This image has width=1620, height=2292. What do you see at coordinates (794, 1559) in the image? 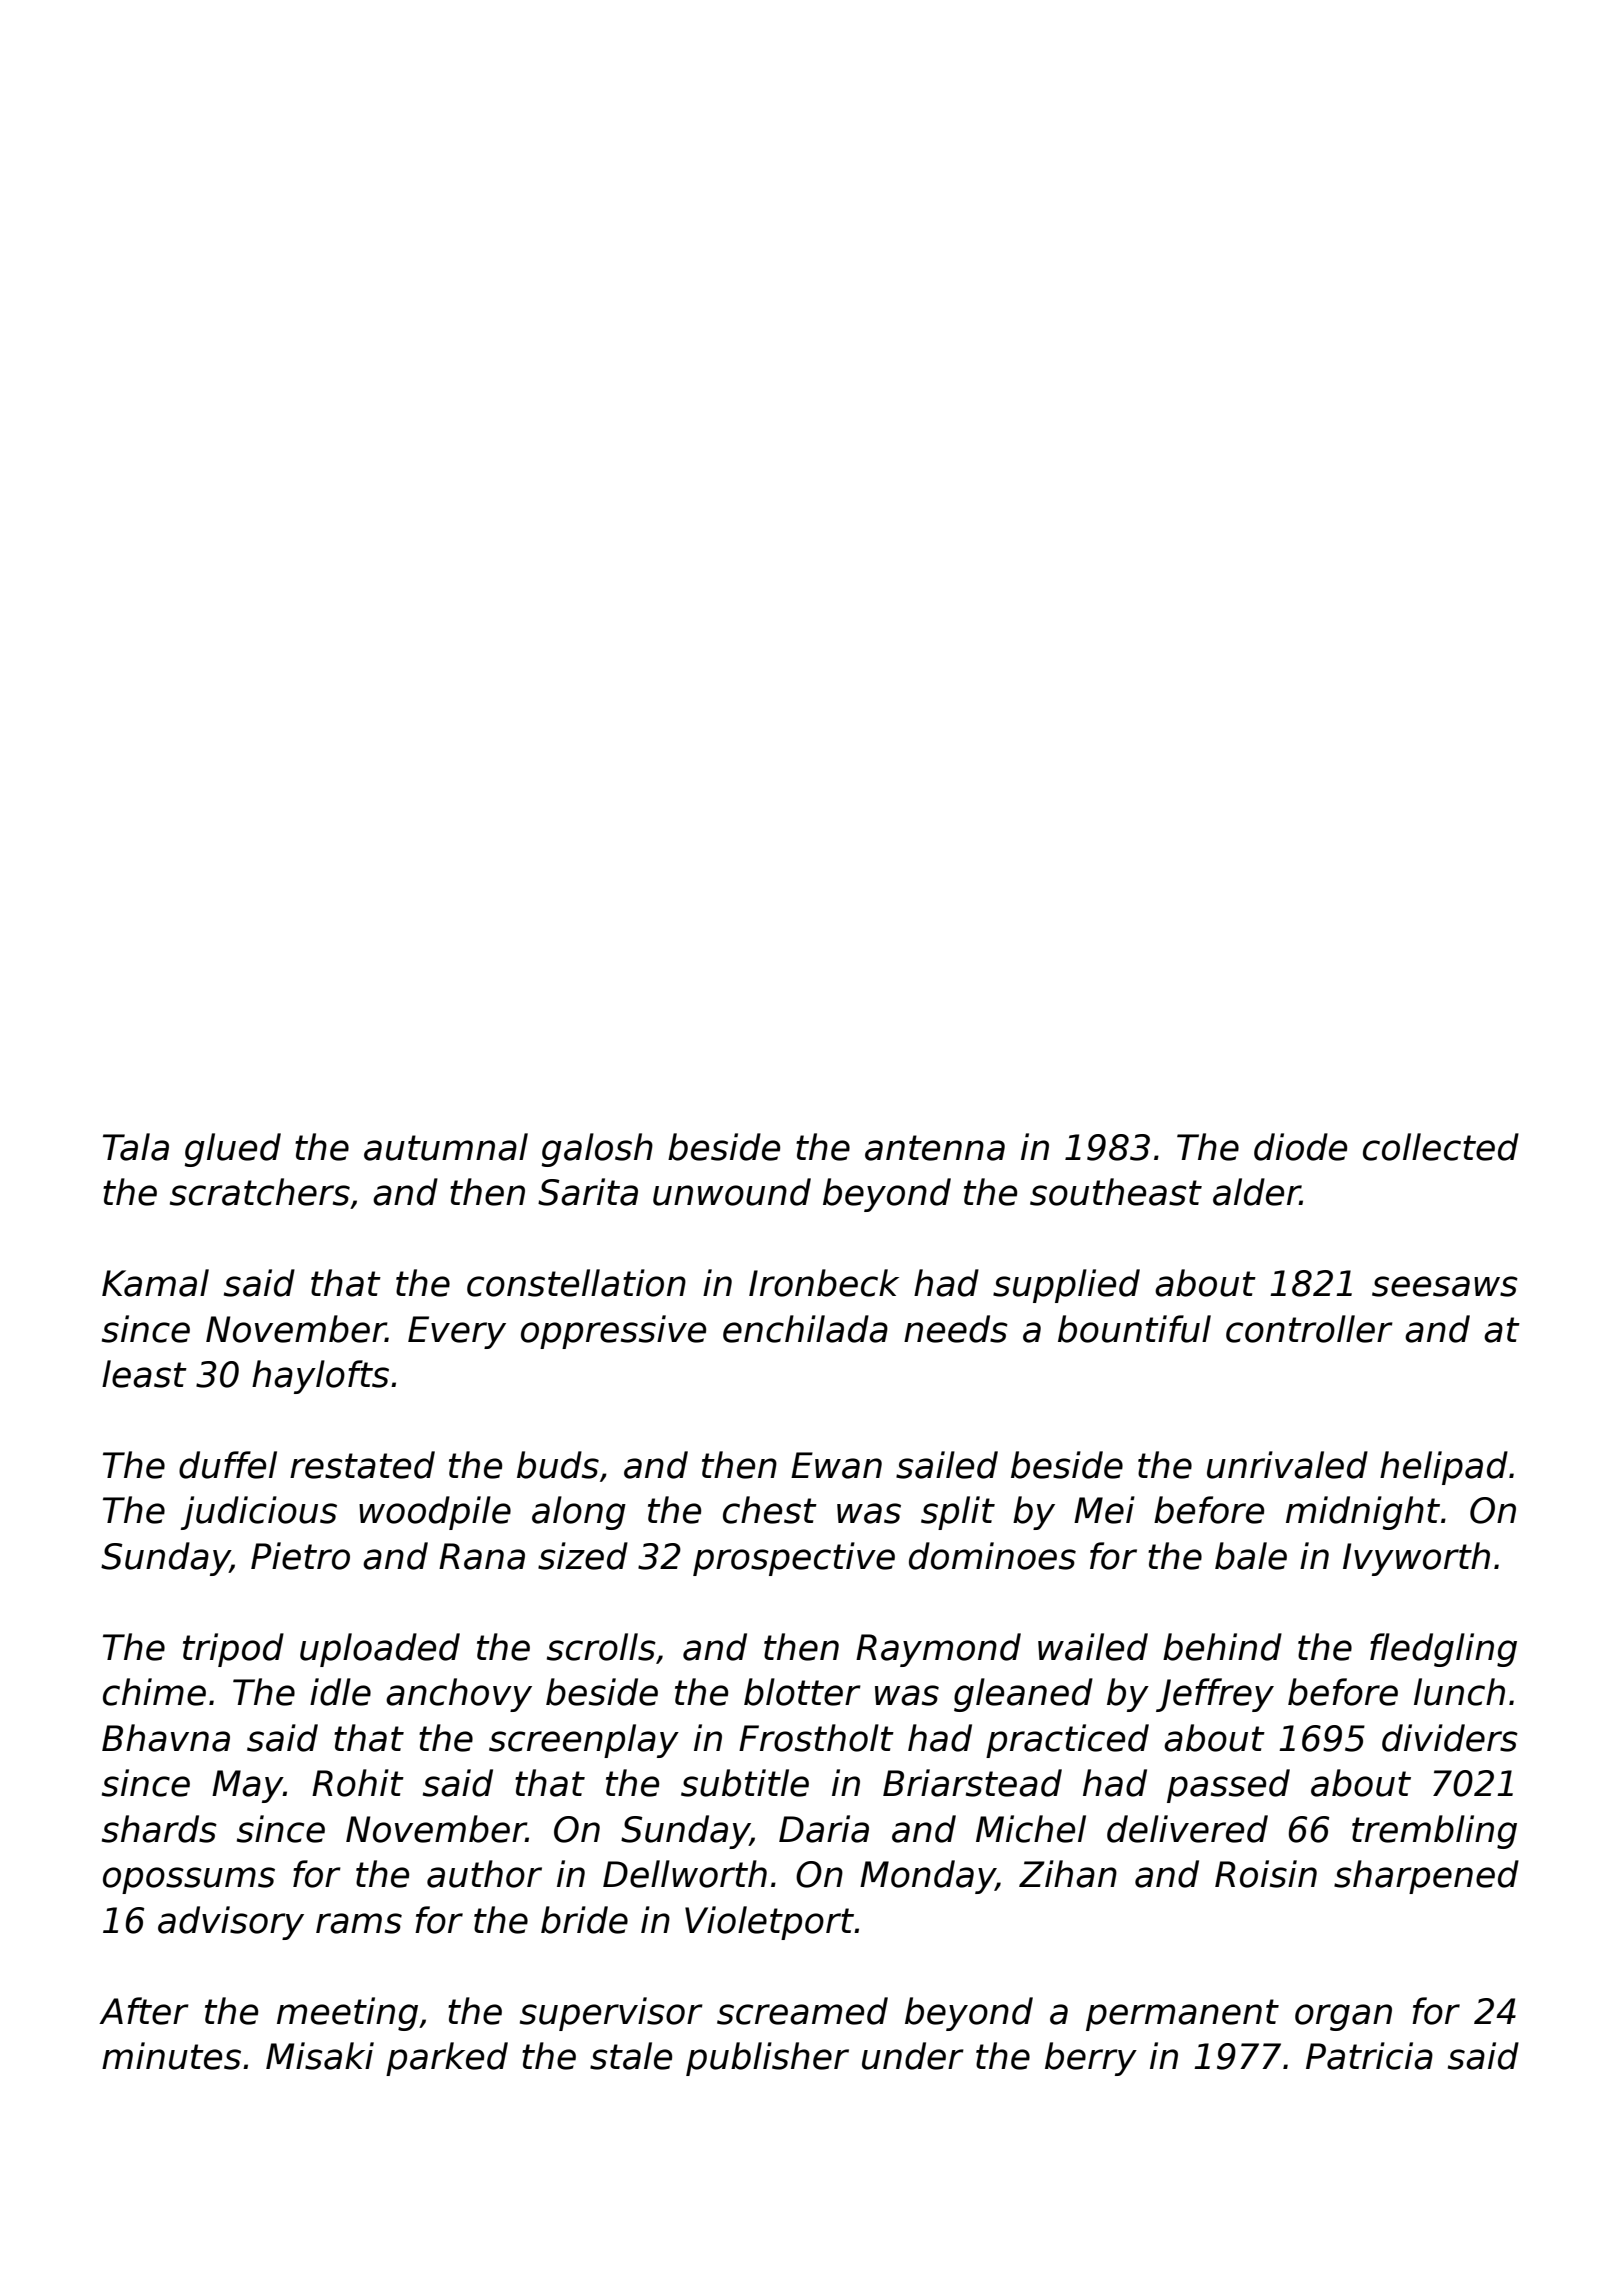
I see `prospective` at bounding box center [794, 1559].
